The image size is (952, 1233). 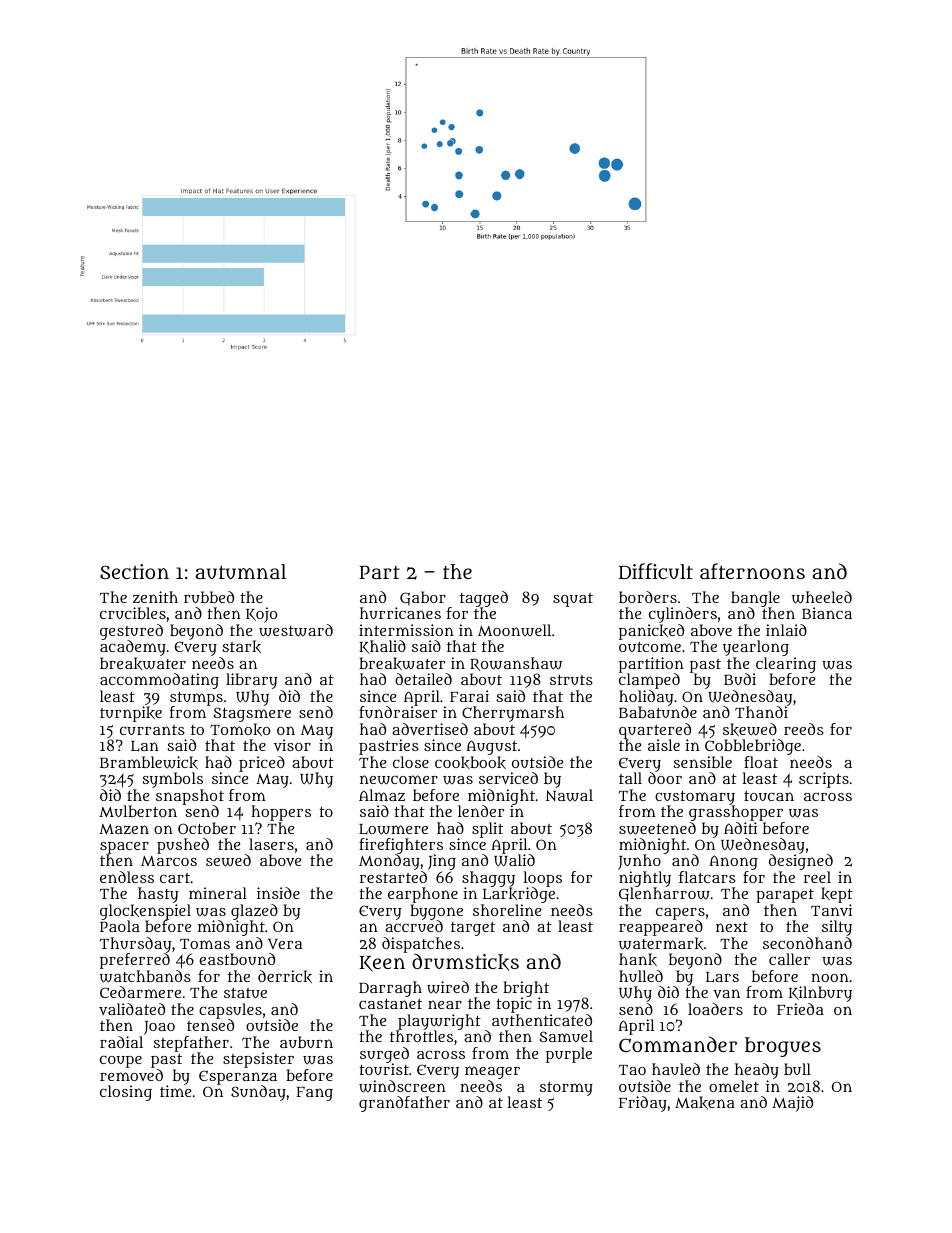 What do you see at coordinates (159, 681) in the screenshot?
I see `accommodating` at bounding box center [159, 681].
